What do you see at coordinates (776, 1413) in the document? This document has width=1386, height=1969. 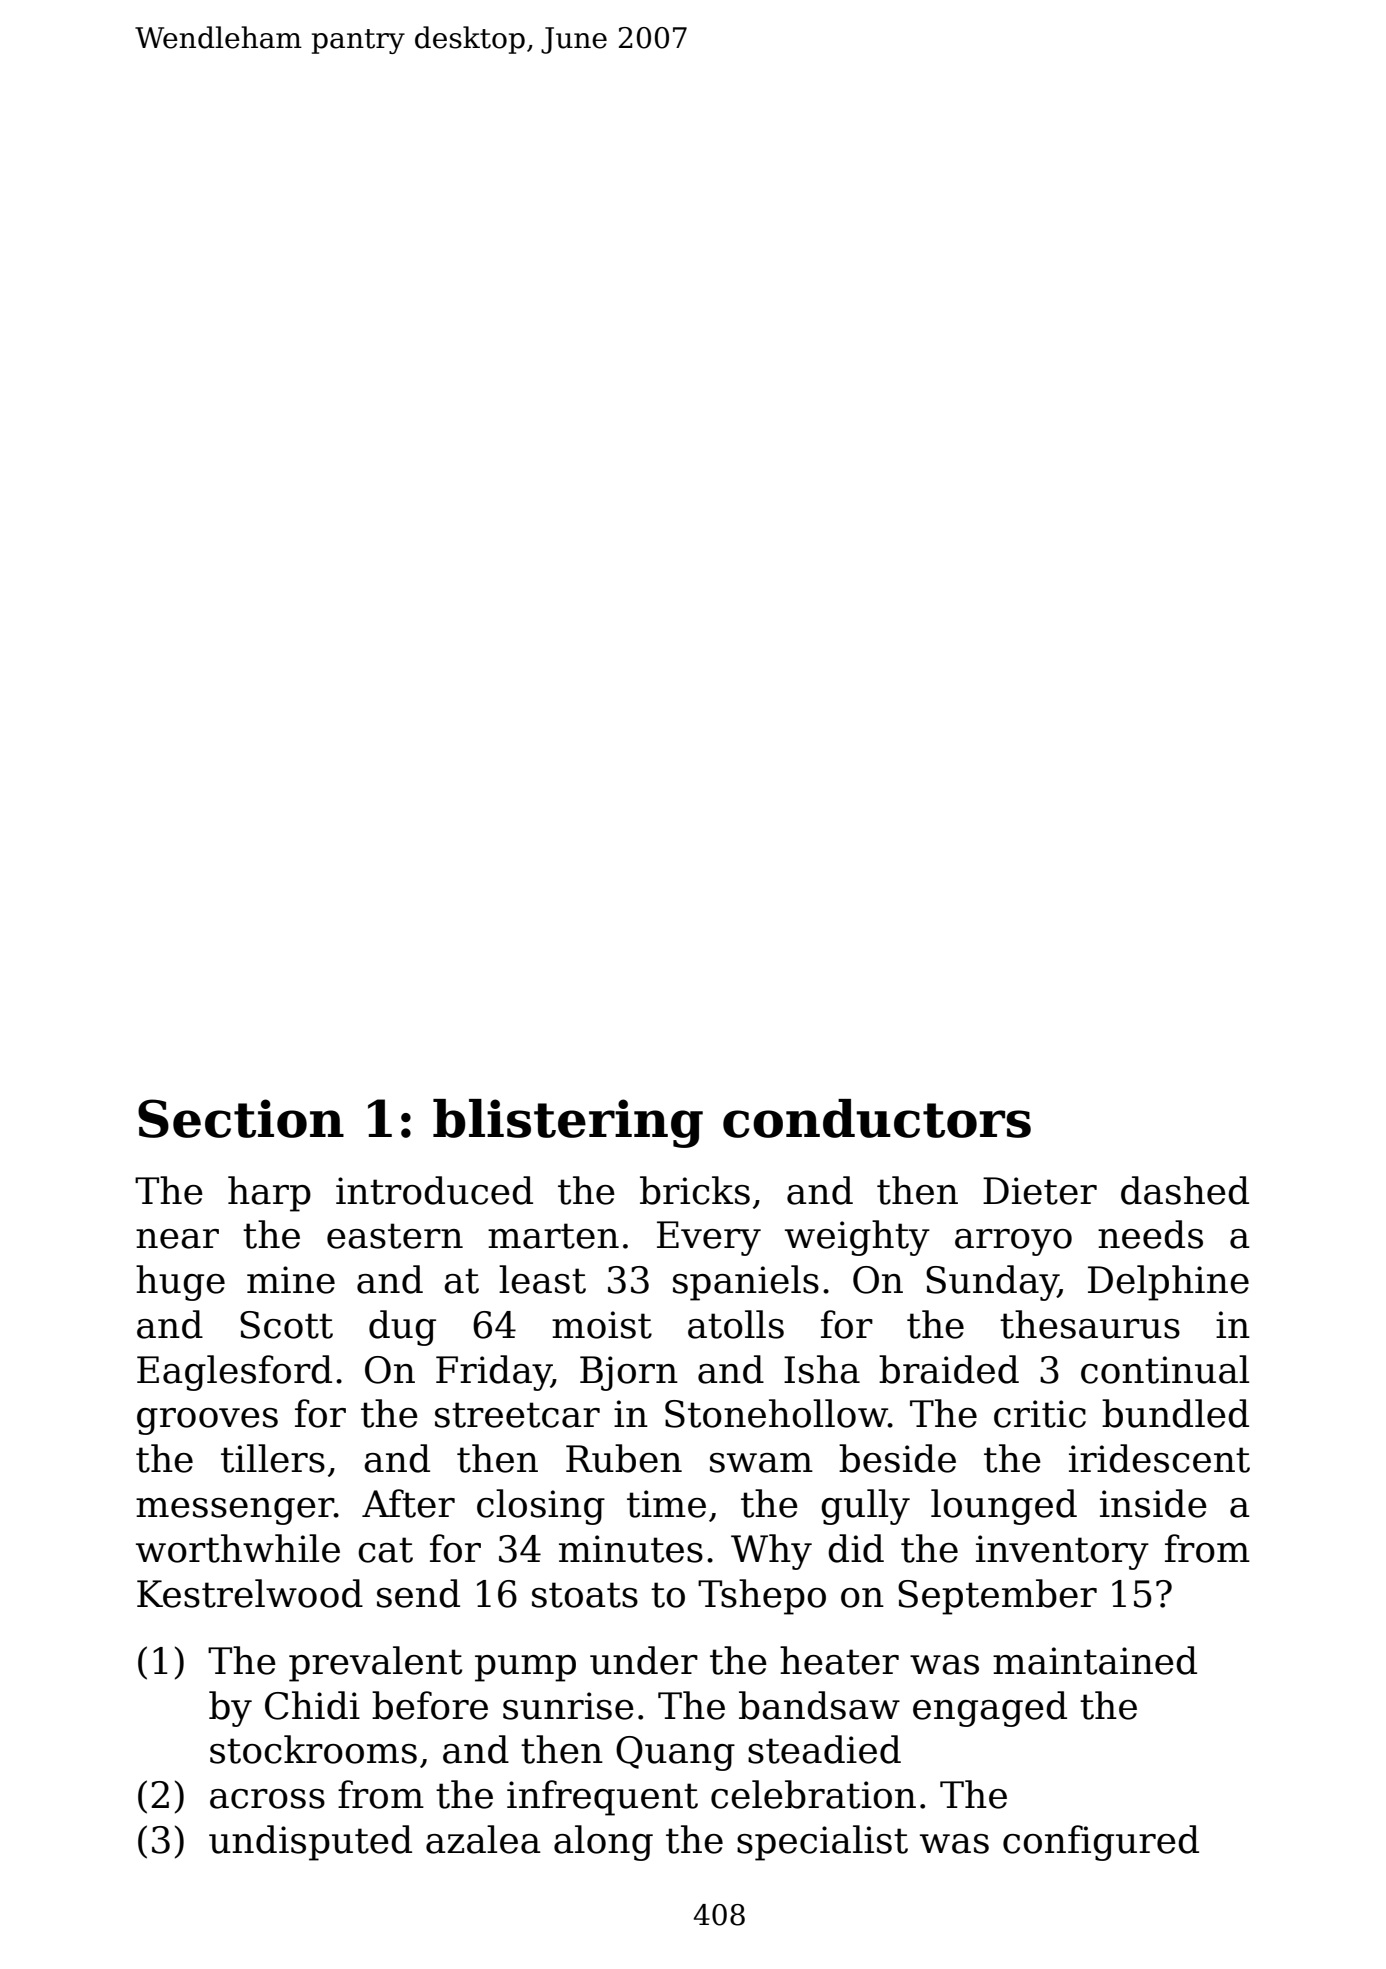 I see `Stonehollow` at bounding box center [776, 1413].
